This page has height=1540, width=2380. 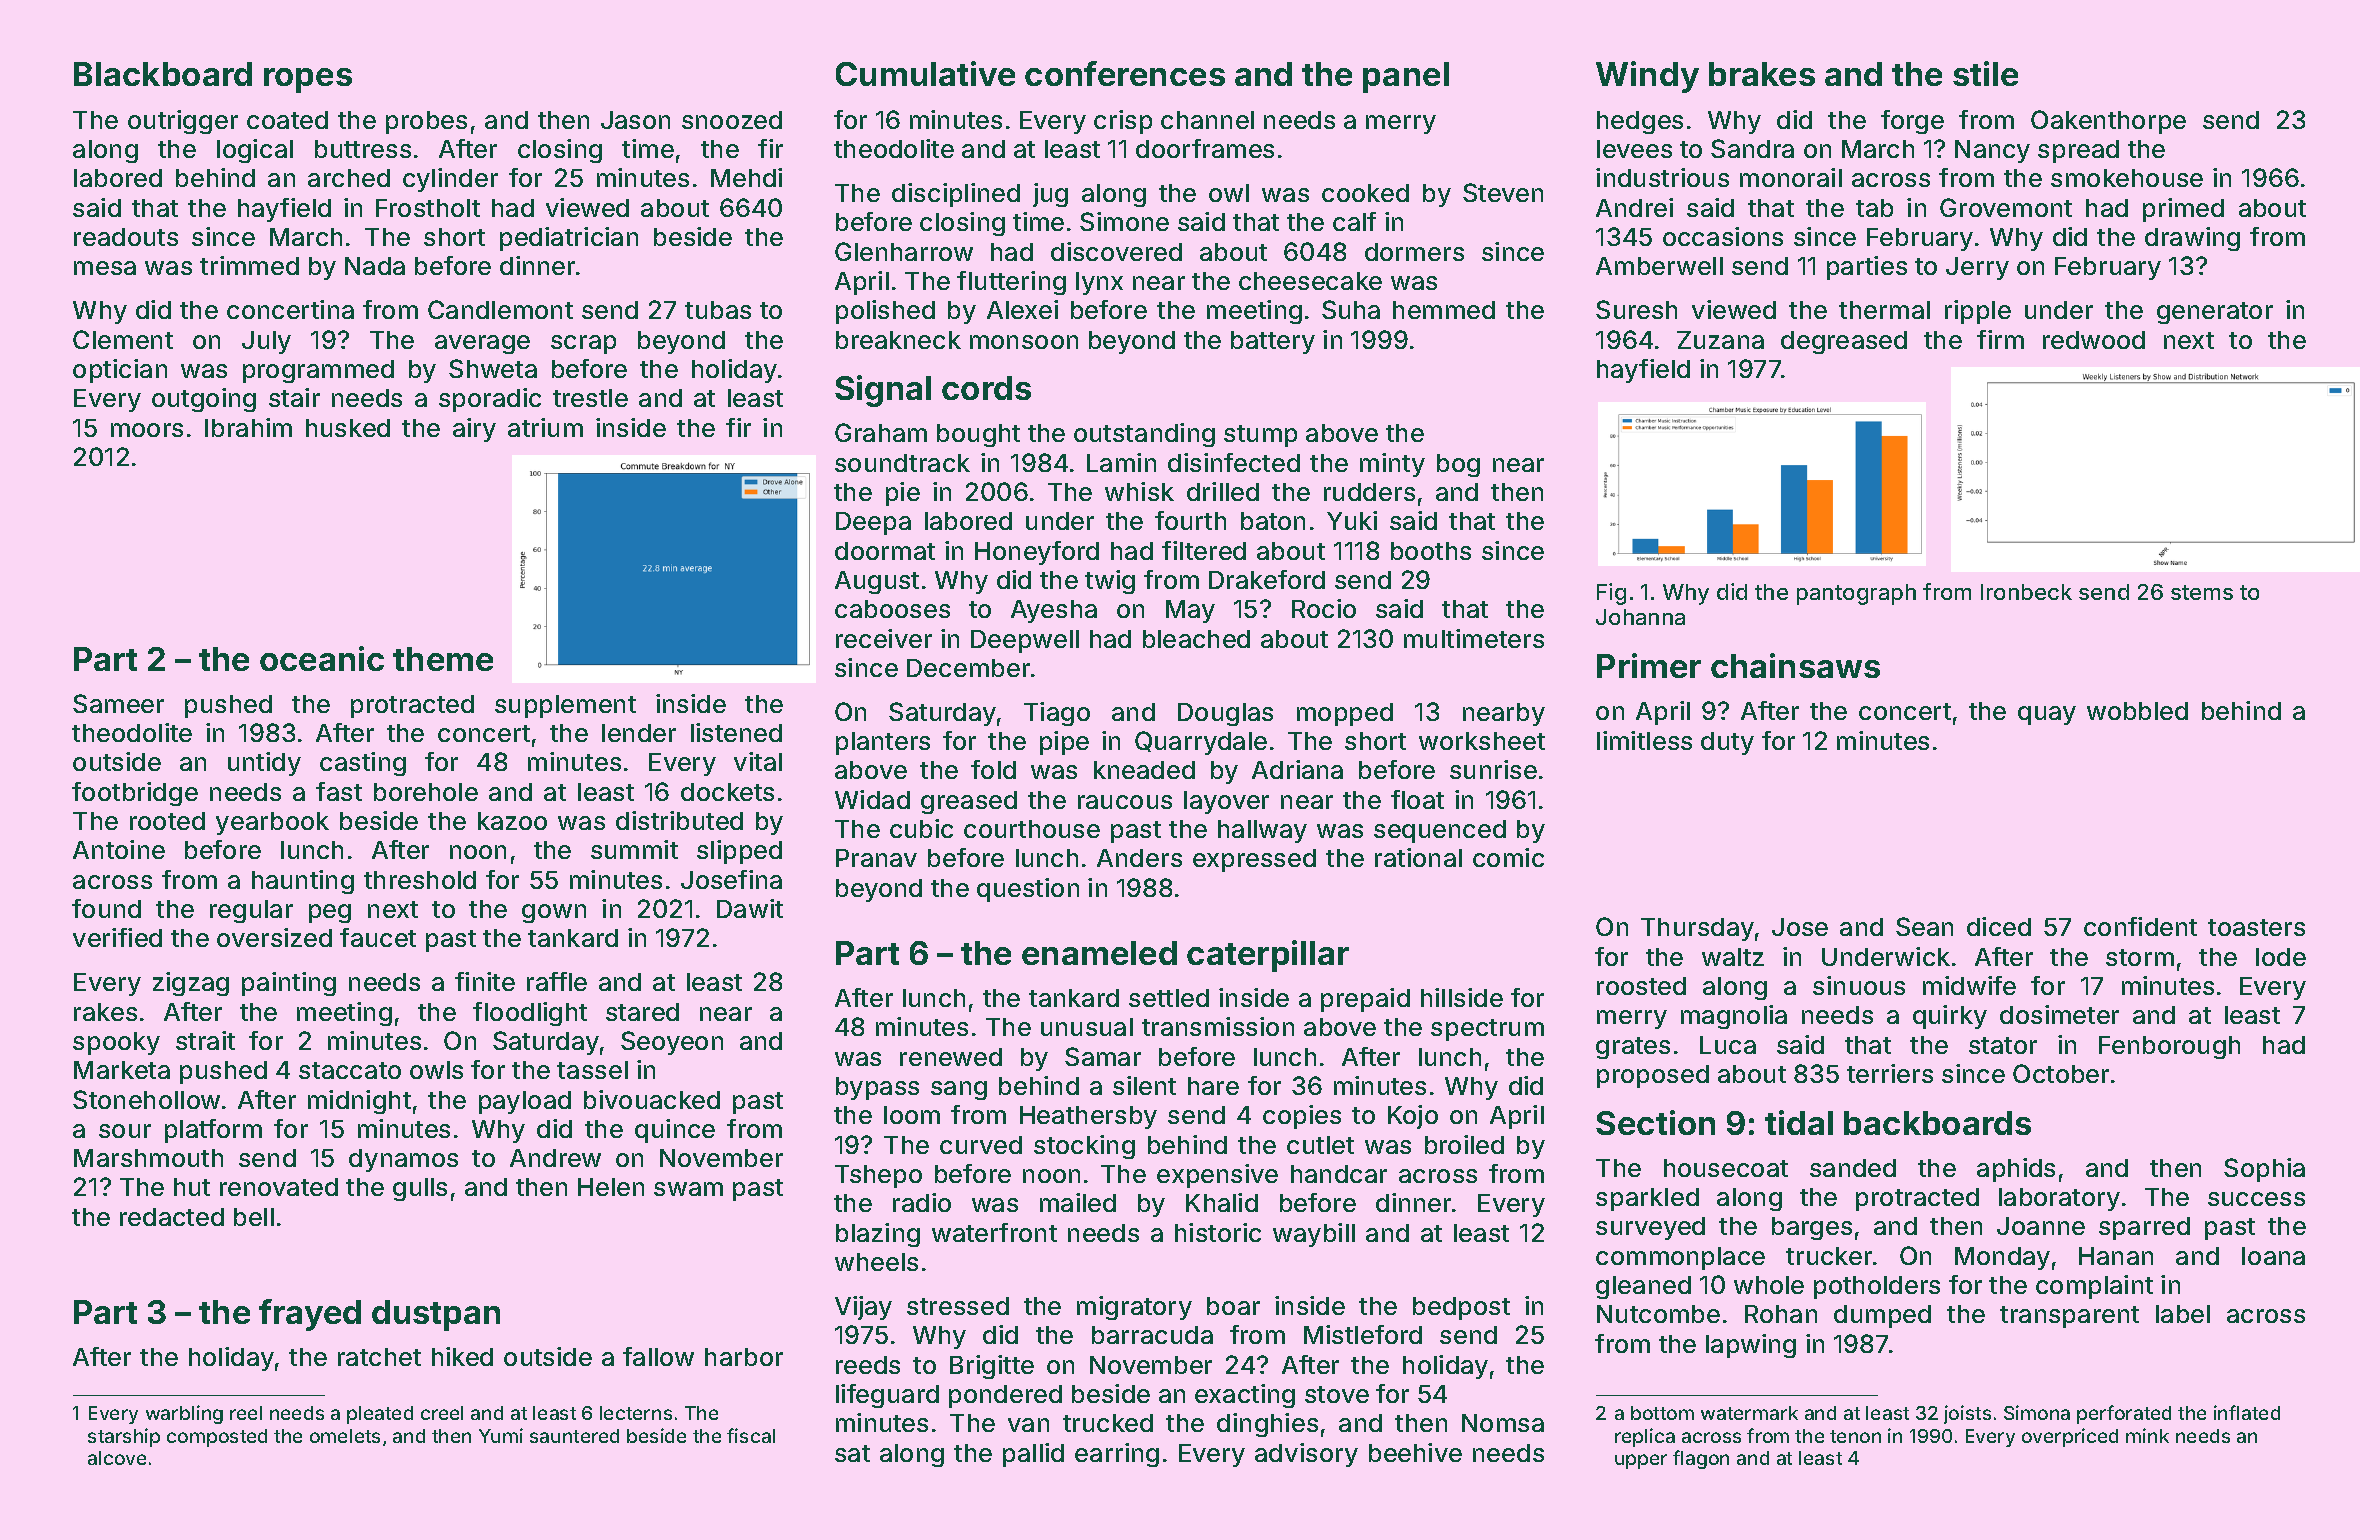 I want to click on conferences, so click(x=1125, y=73).
